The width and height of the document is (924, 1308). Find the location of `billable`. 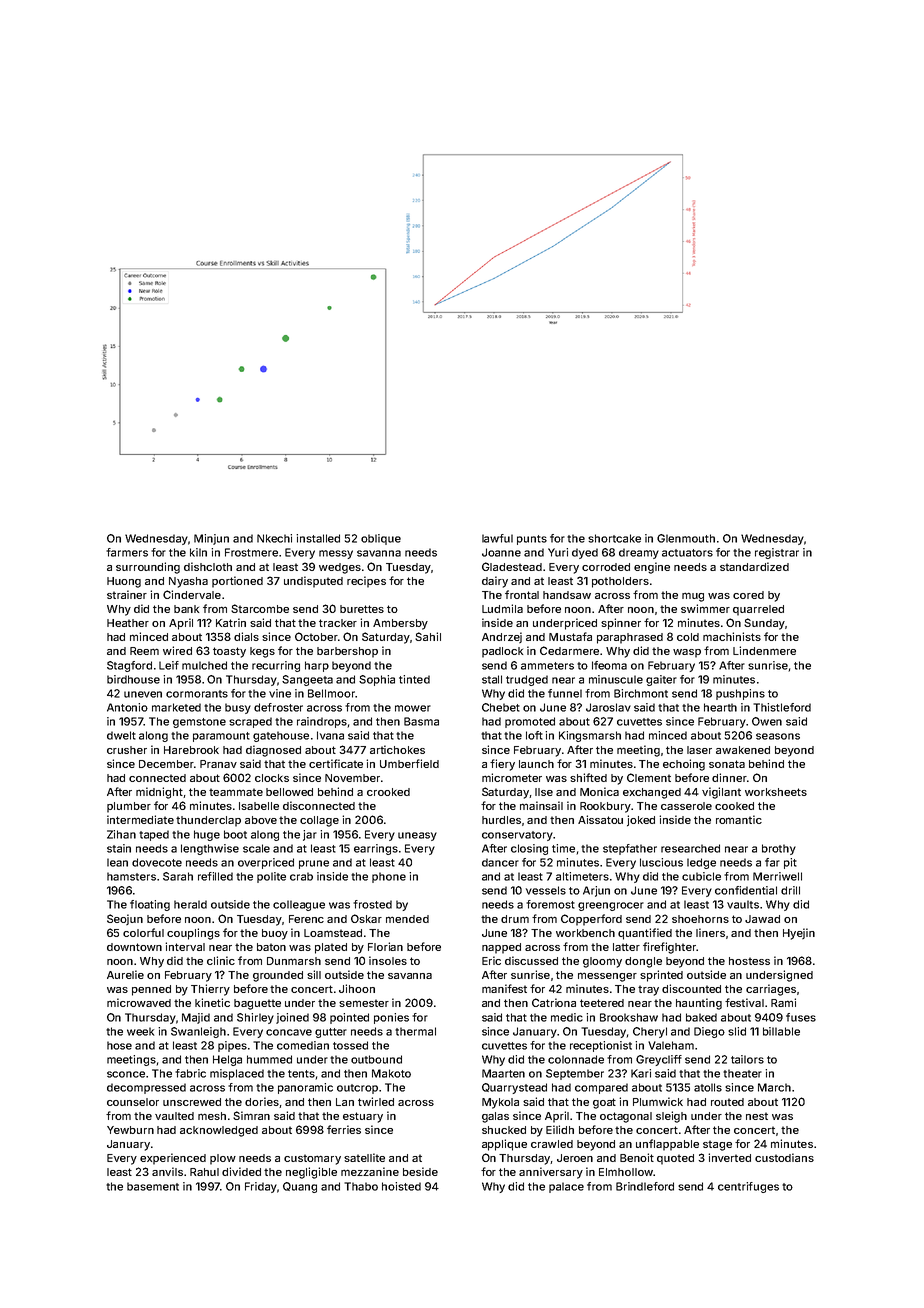

billable is located at coordinates (781, 1031).
